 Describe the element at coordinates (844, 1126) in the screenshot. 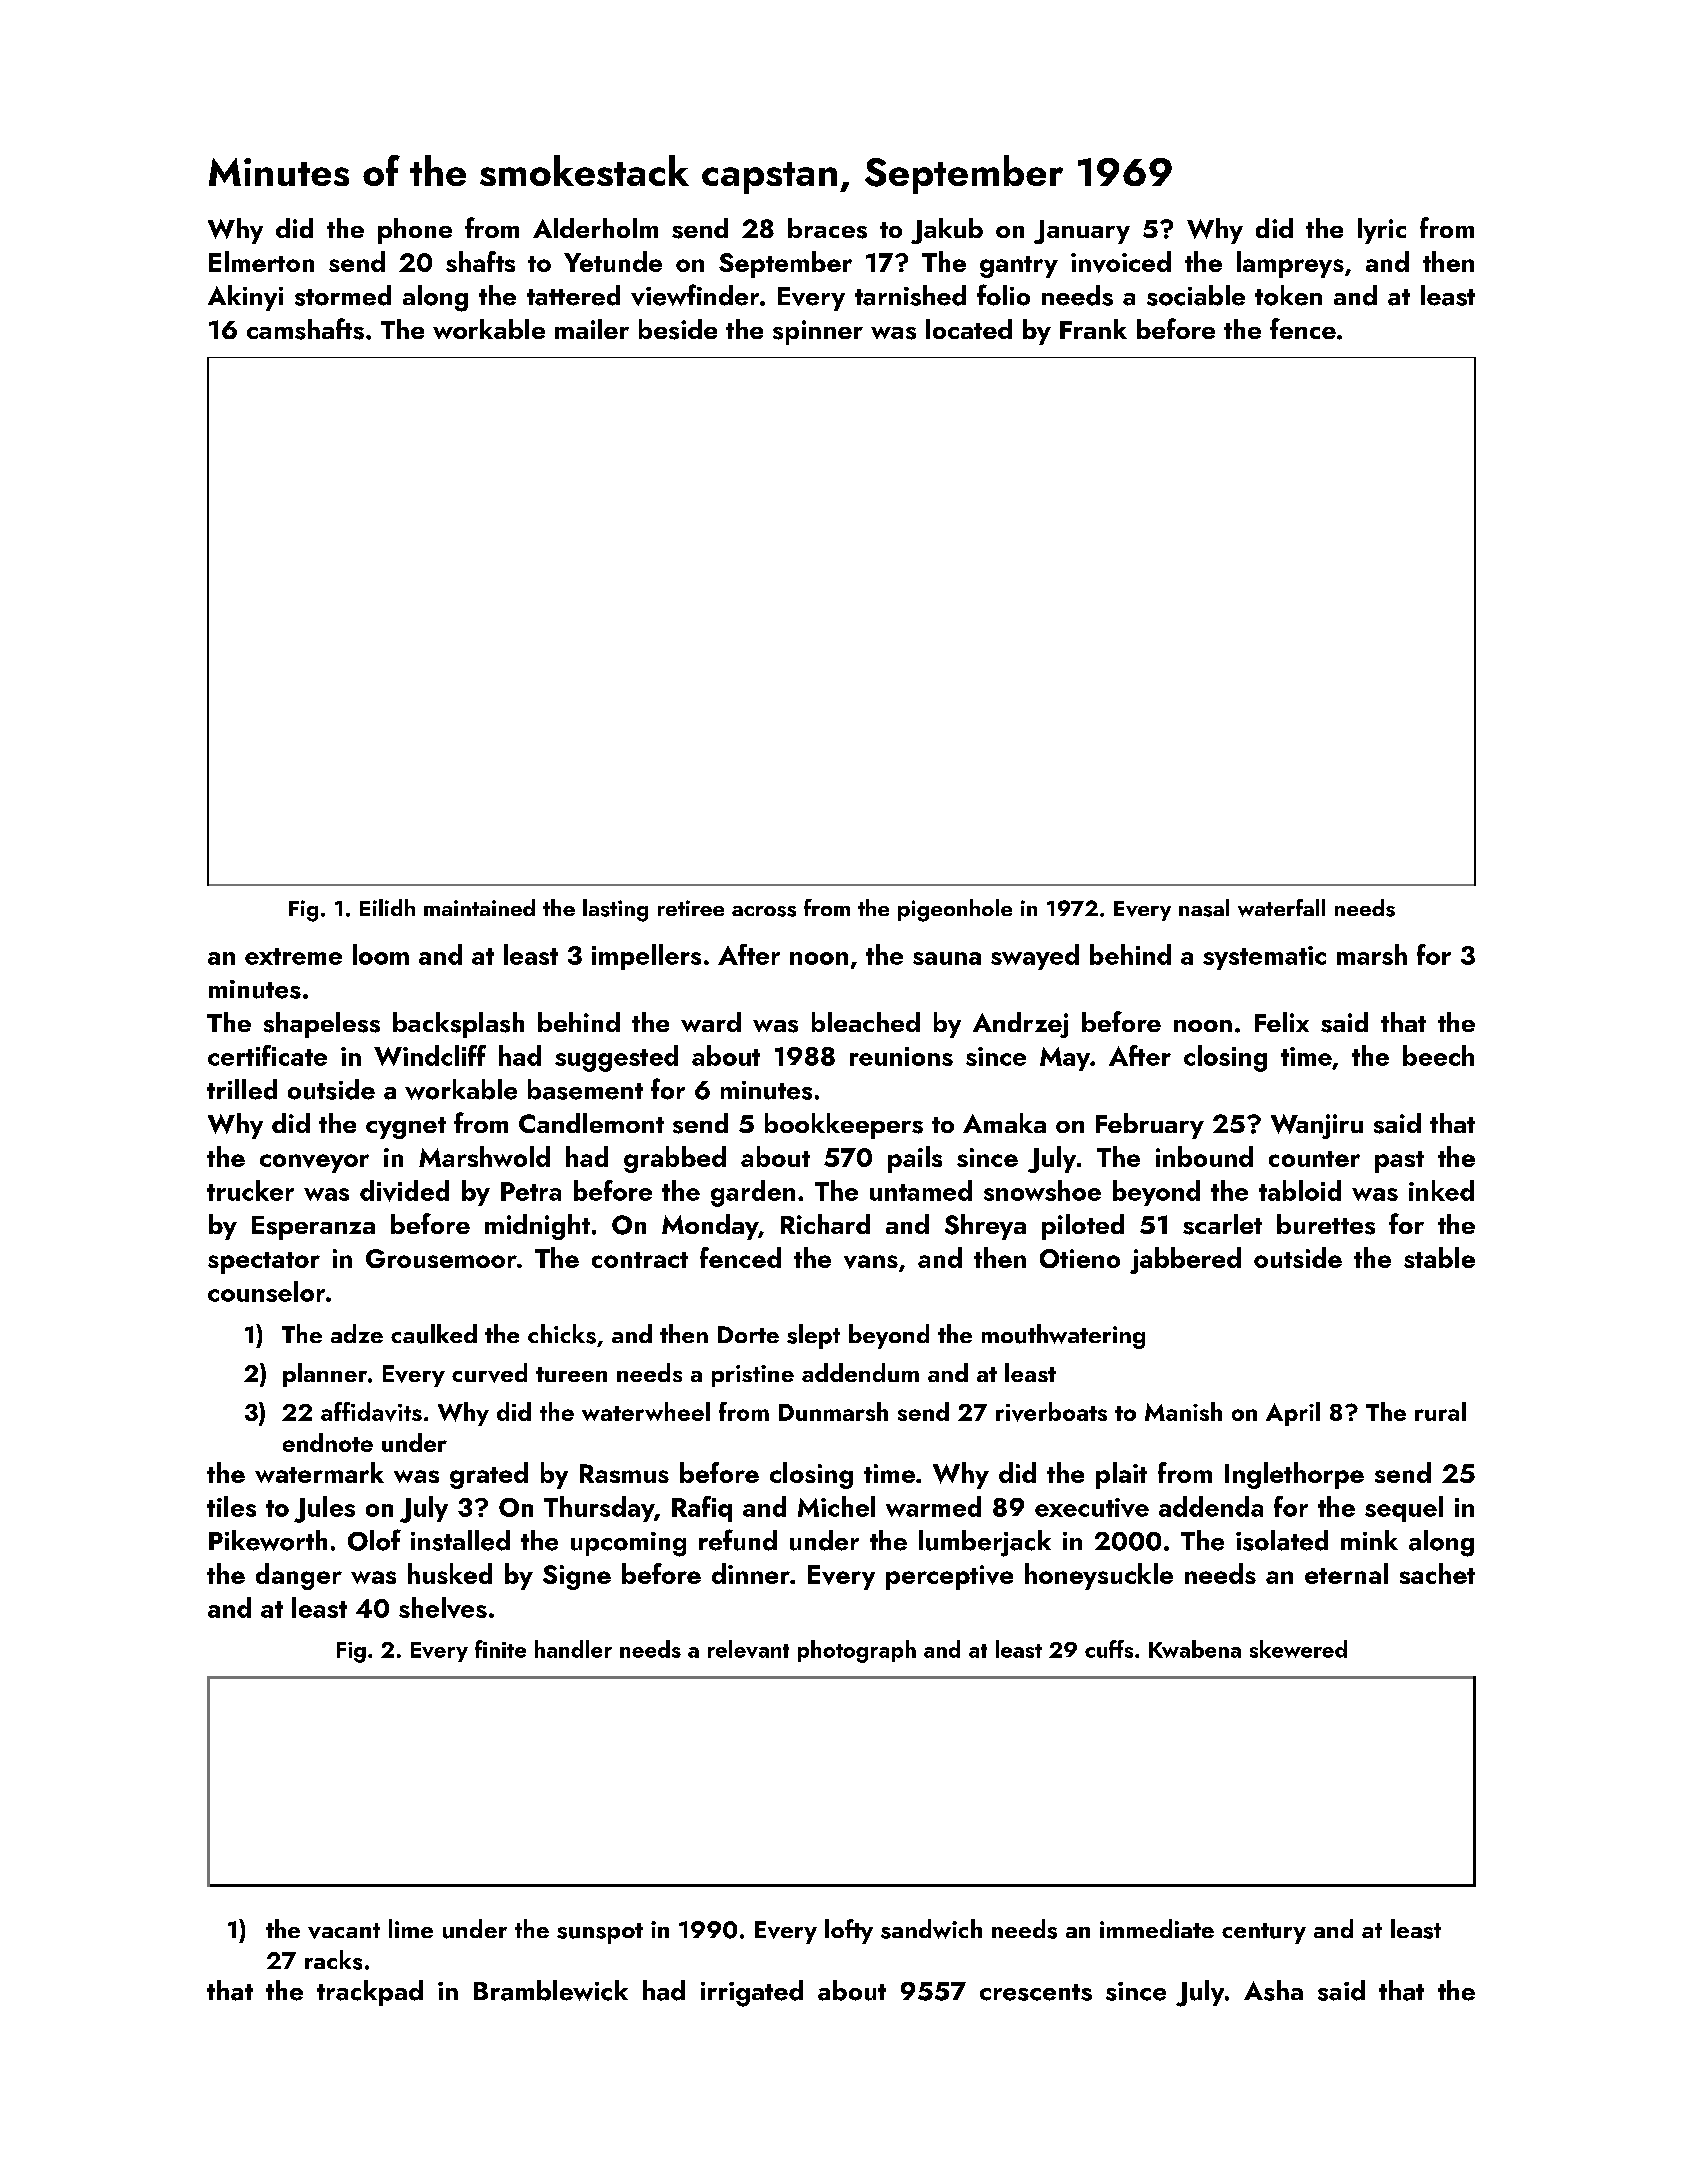

I see `bookkeepers` at that location.
